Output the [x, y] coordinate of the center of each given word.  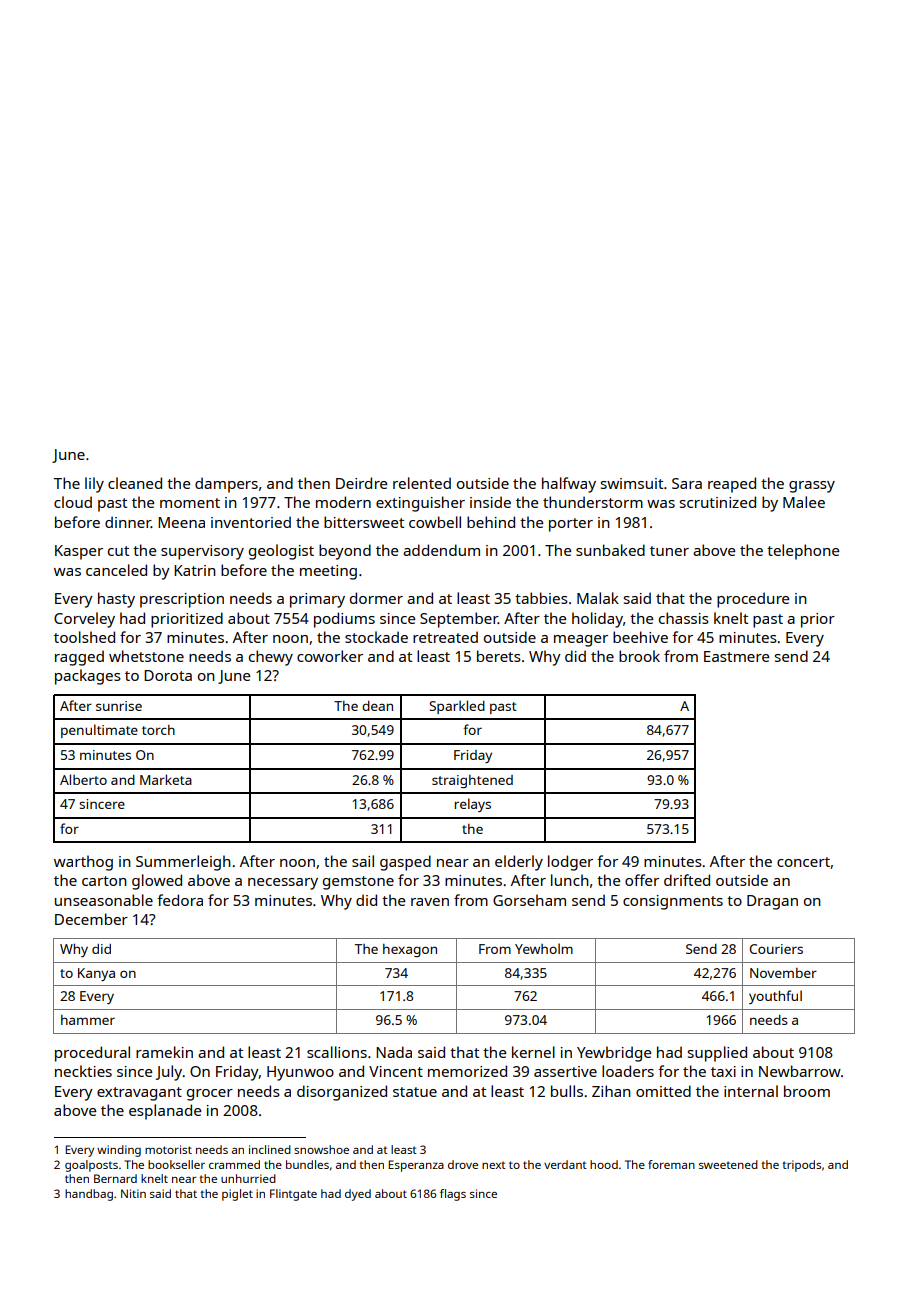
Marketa [166, 779]
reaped [732, 485]
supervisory [202, 552]
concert [803, 862]
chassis [684, 618]
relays [472, 805]
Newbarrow [800, 1071]
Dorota [168, 675]
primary [317, 600]
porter [571, 525]
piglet [237, 1195]
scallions [337, 1052]
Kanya [96, 974]
